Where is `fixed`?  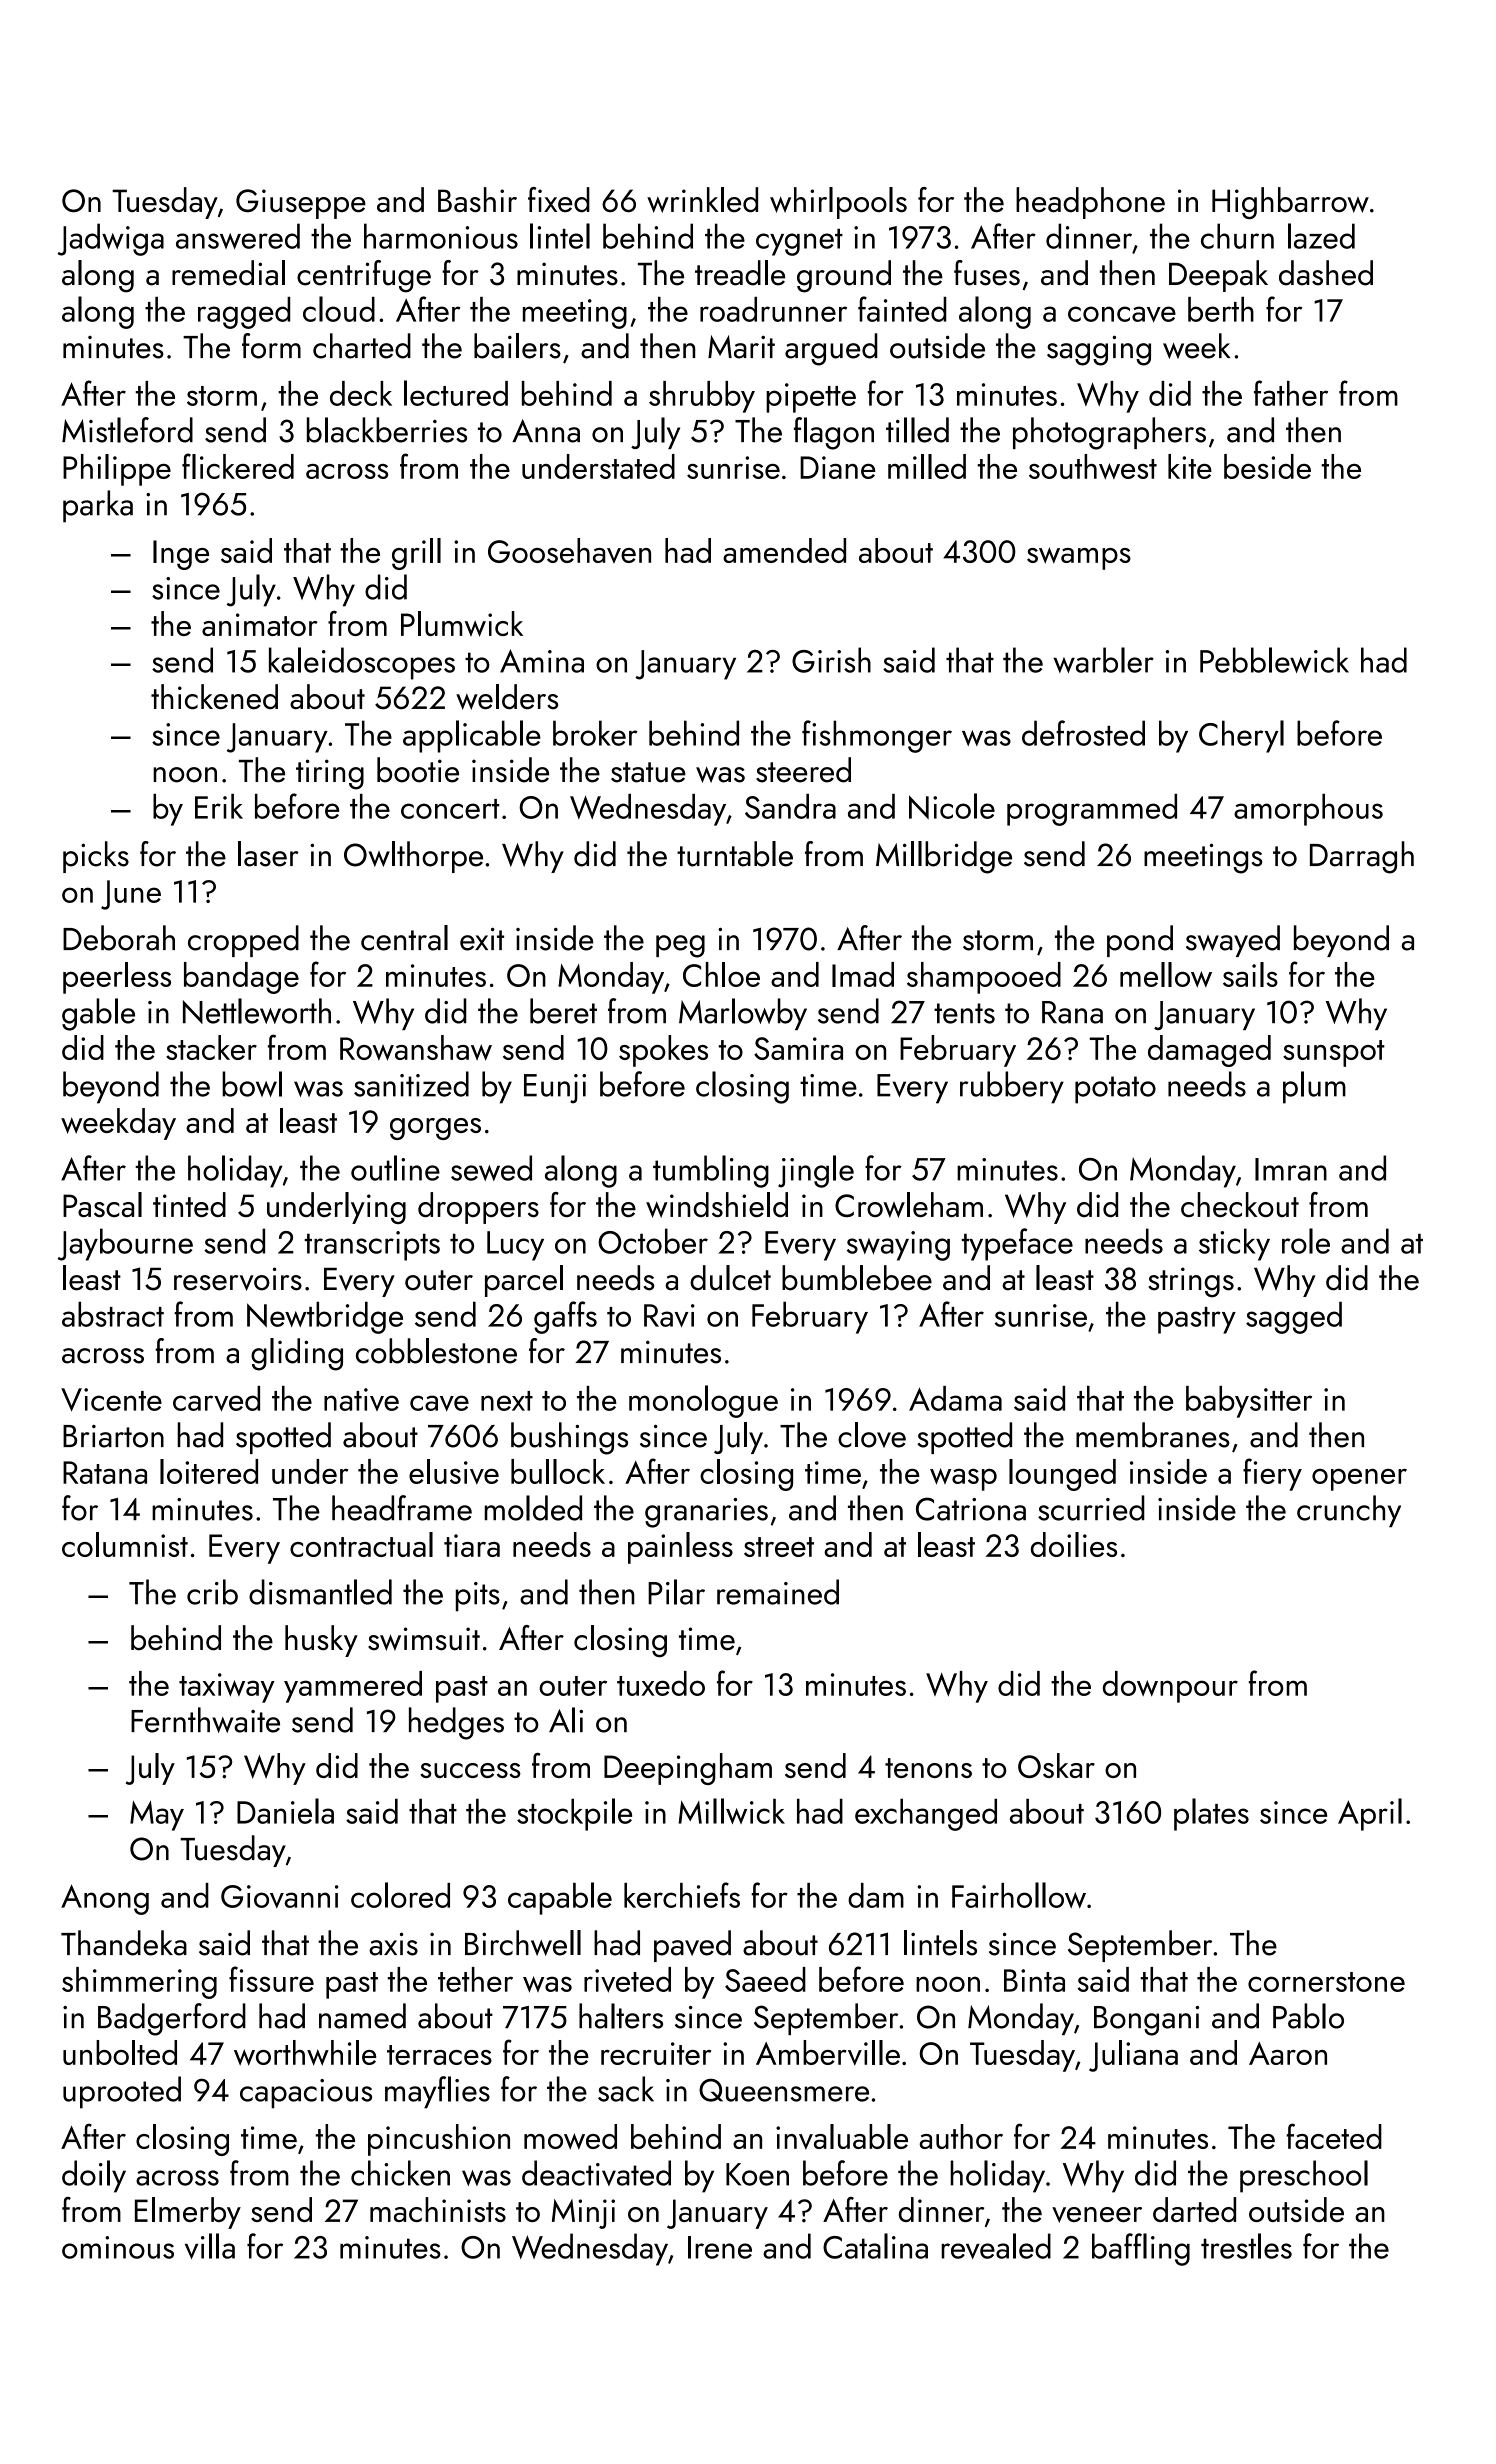 fixed is located at coordinates (559, 199).
